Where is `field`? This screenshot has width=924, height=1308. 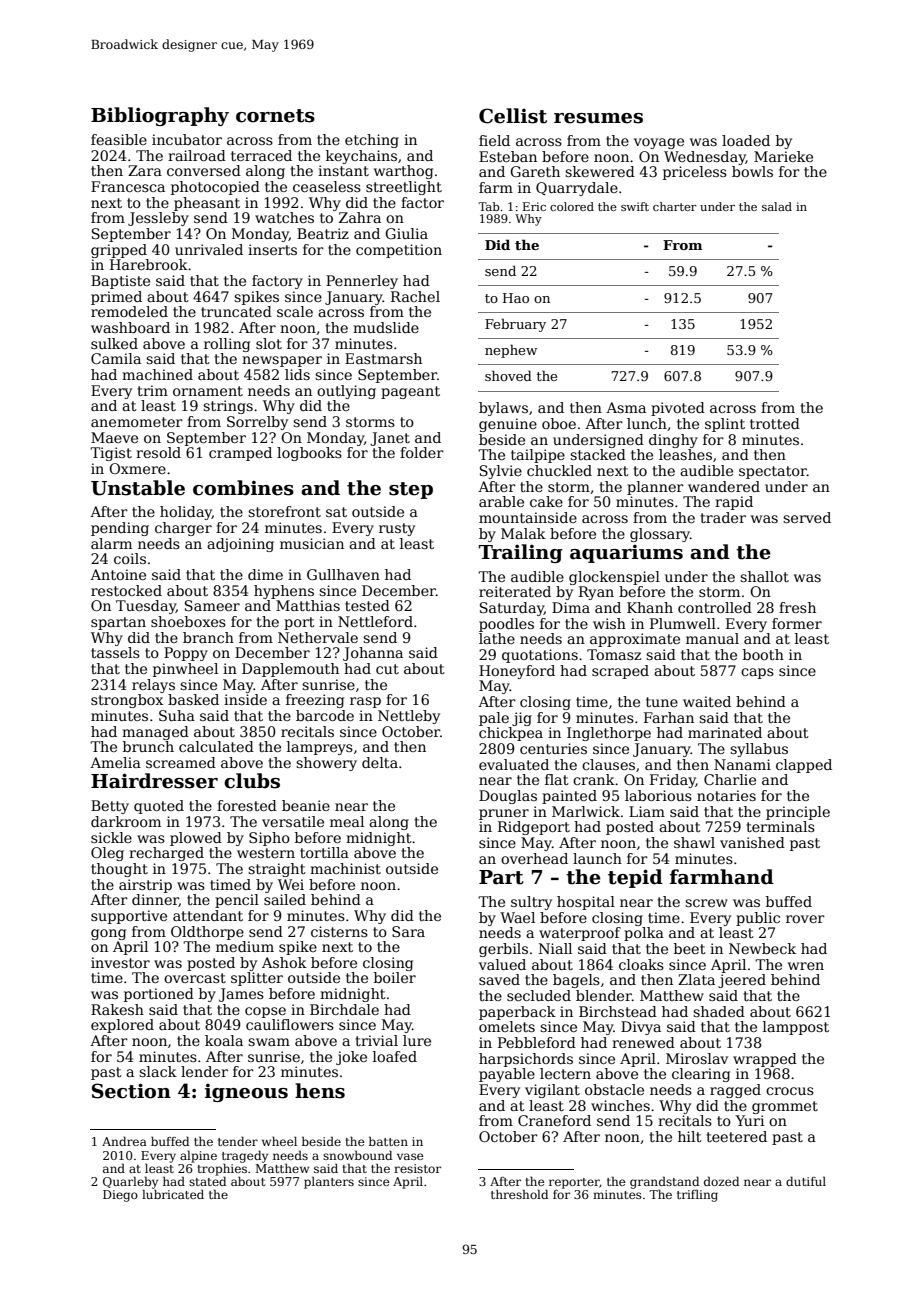
field is located at coordinates (494, 140).
